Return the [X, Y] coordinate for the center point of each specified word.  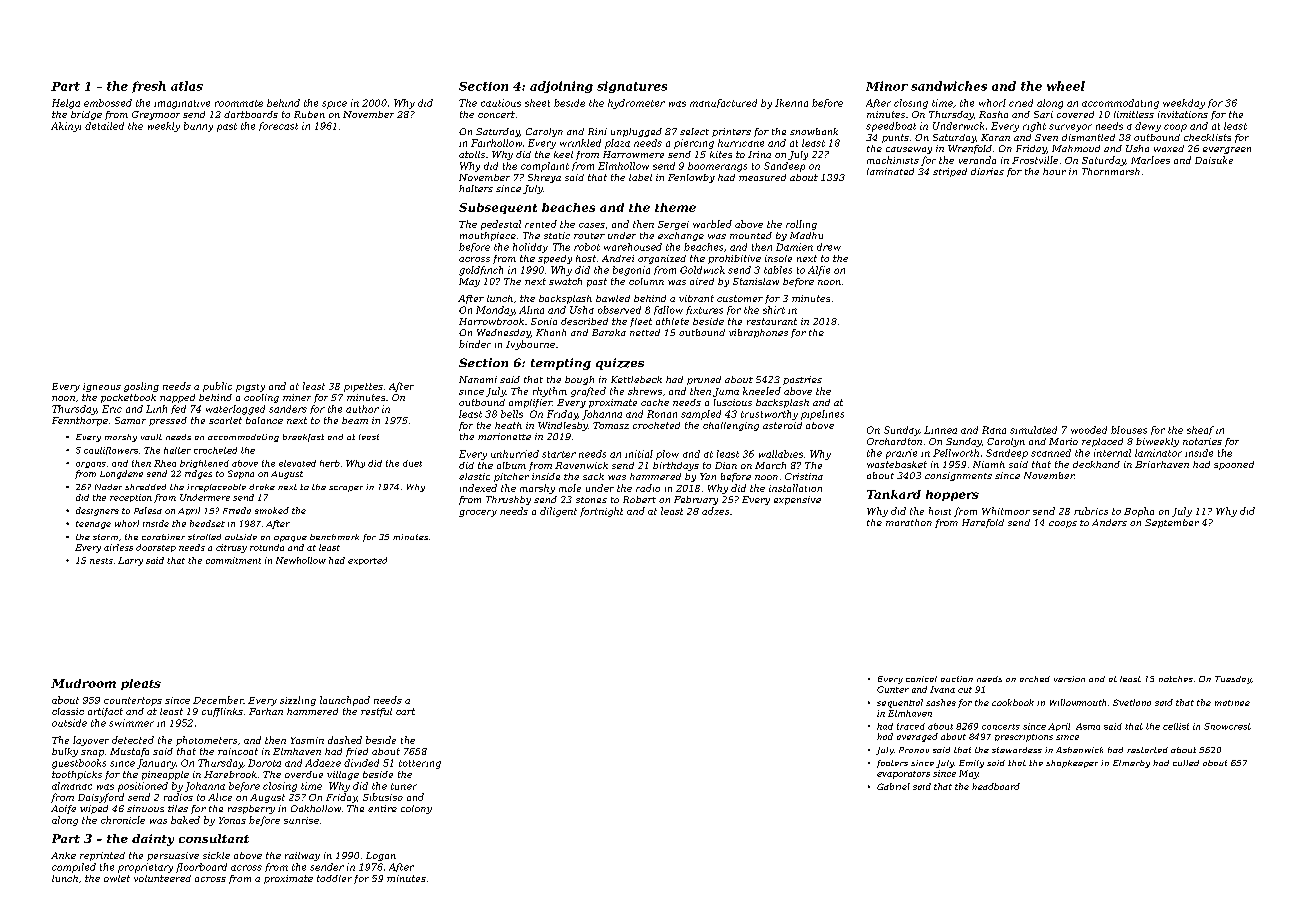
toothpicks [77, 775]
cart [405, 711]
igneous [102, 387]
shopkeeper [1072, 764]
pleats [141, 684]
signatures [632, 87]
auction [957, 679]
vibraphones [758, 333]
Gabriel [893, 786]
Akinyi [66, 127]
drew [829, 247]
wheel [1066, 86]
